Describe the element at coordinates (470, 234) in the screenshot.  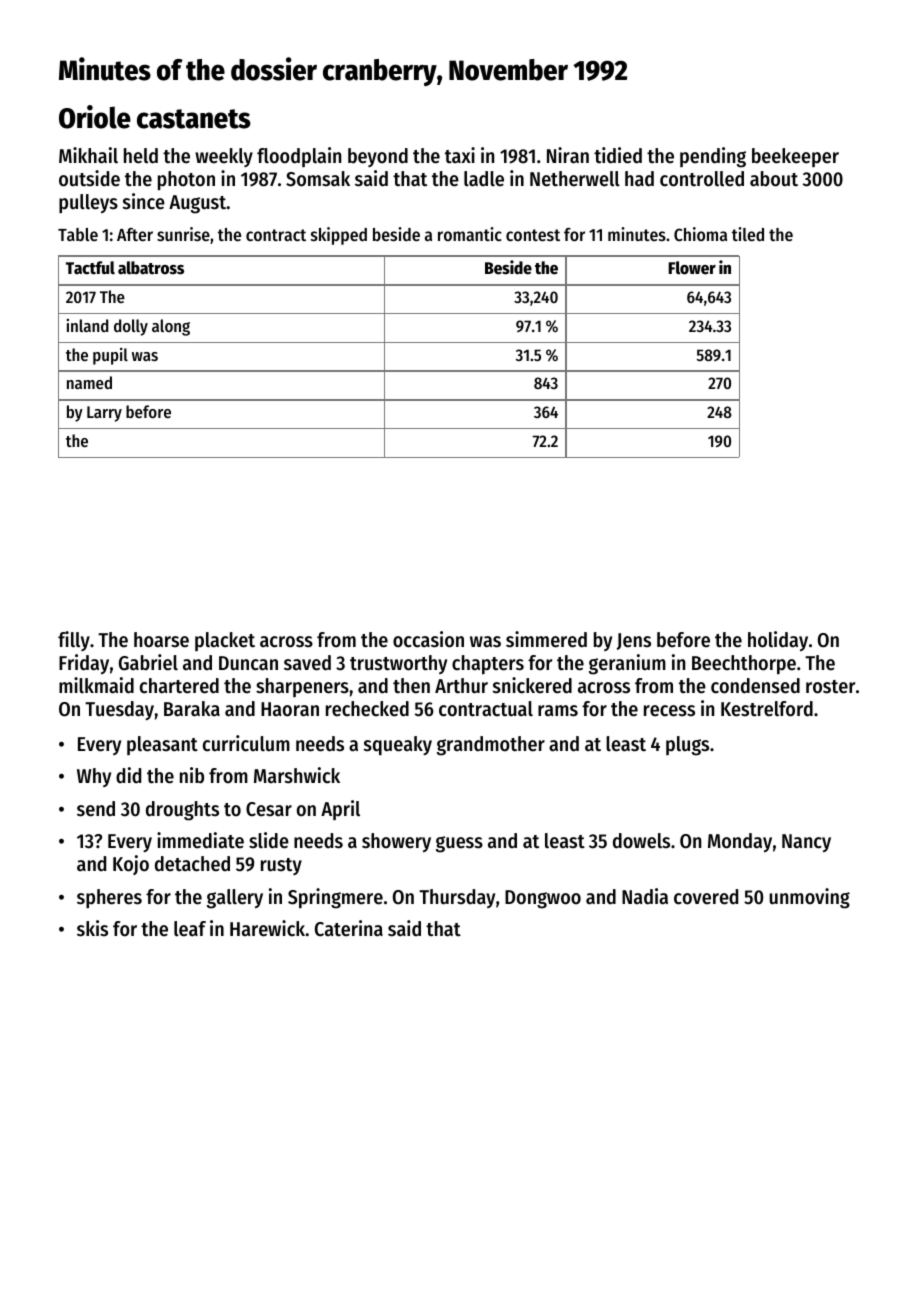
I see `romantic` at that location.
